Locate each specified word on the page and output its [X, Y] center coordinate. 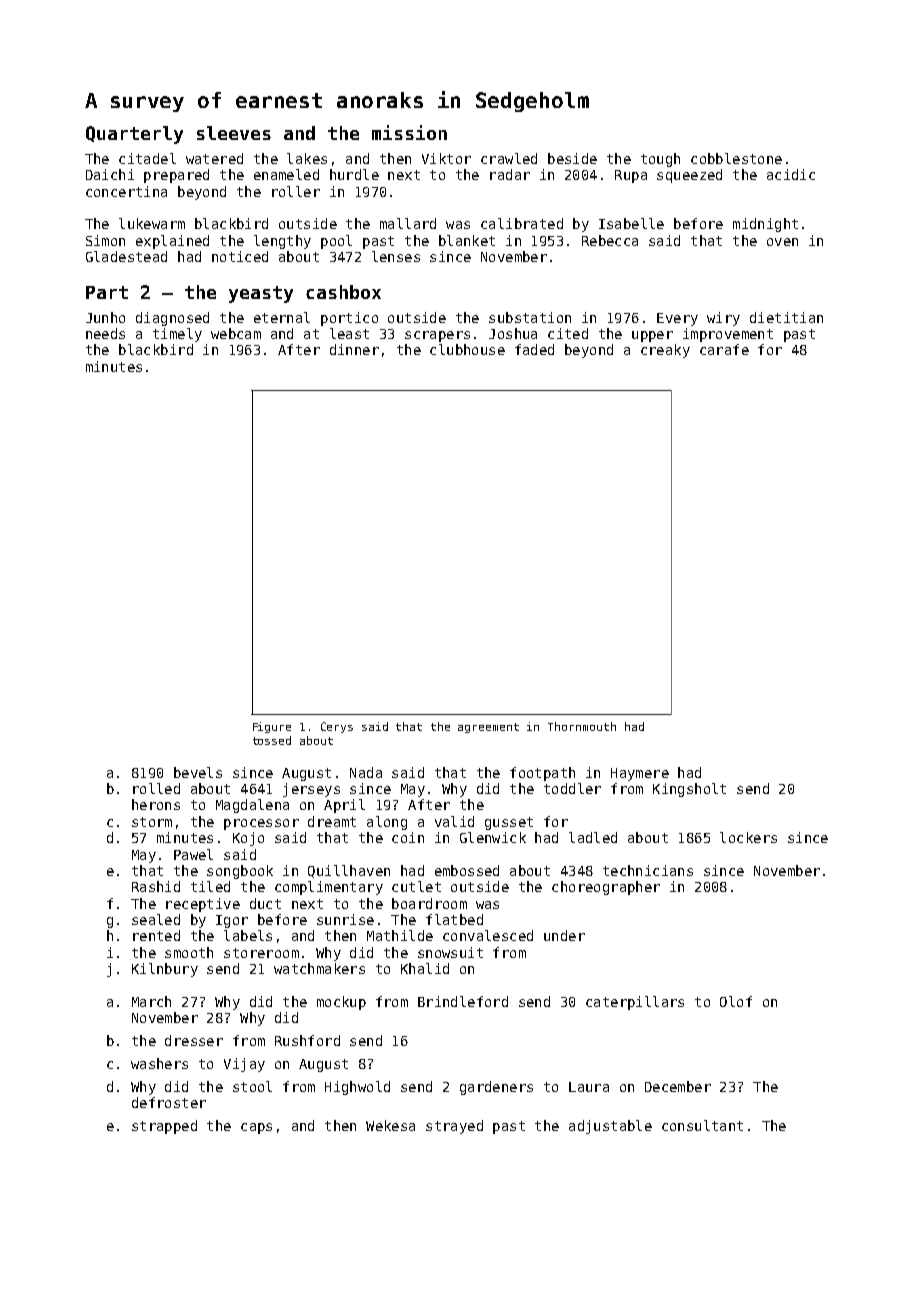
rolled [156, 788]
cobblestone [736, 158]
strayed [454, 1127]
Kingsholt [689, 790]
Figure [272, 727]
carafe [724, 349]
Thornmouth [582, 726]
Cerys [337, 727]
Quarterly [134, 135]
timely [177, 335]
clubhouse [467, 349]
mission [409, 132]
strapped [164, 1127]
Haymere [640, 774]
